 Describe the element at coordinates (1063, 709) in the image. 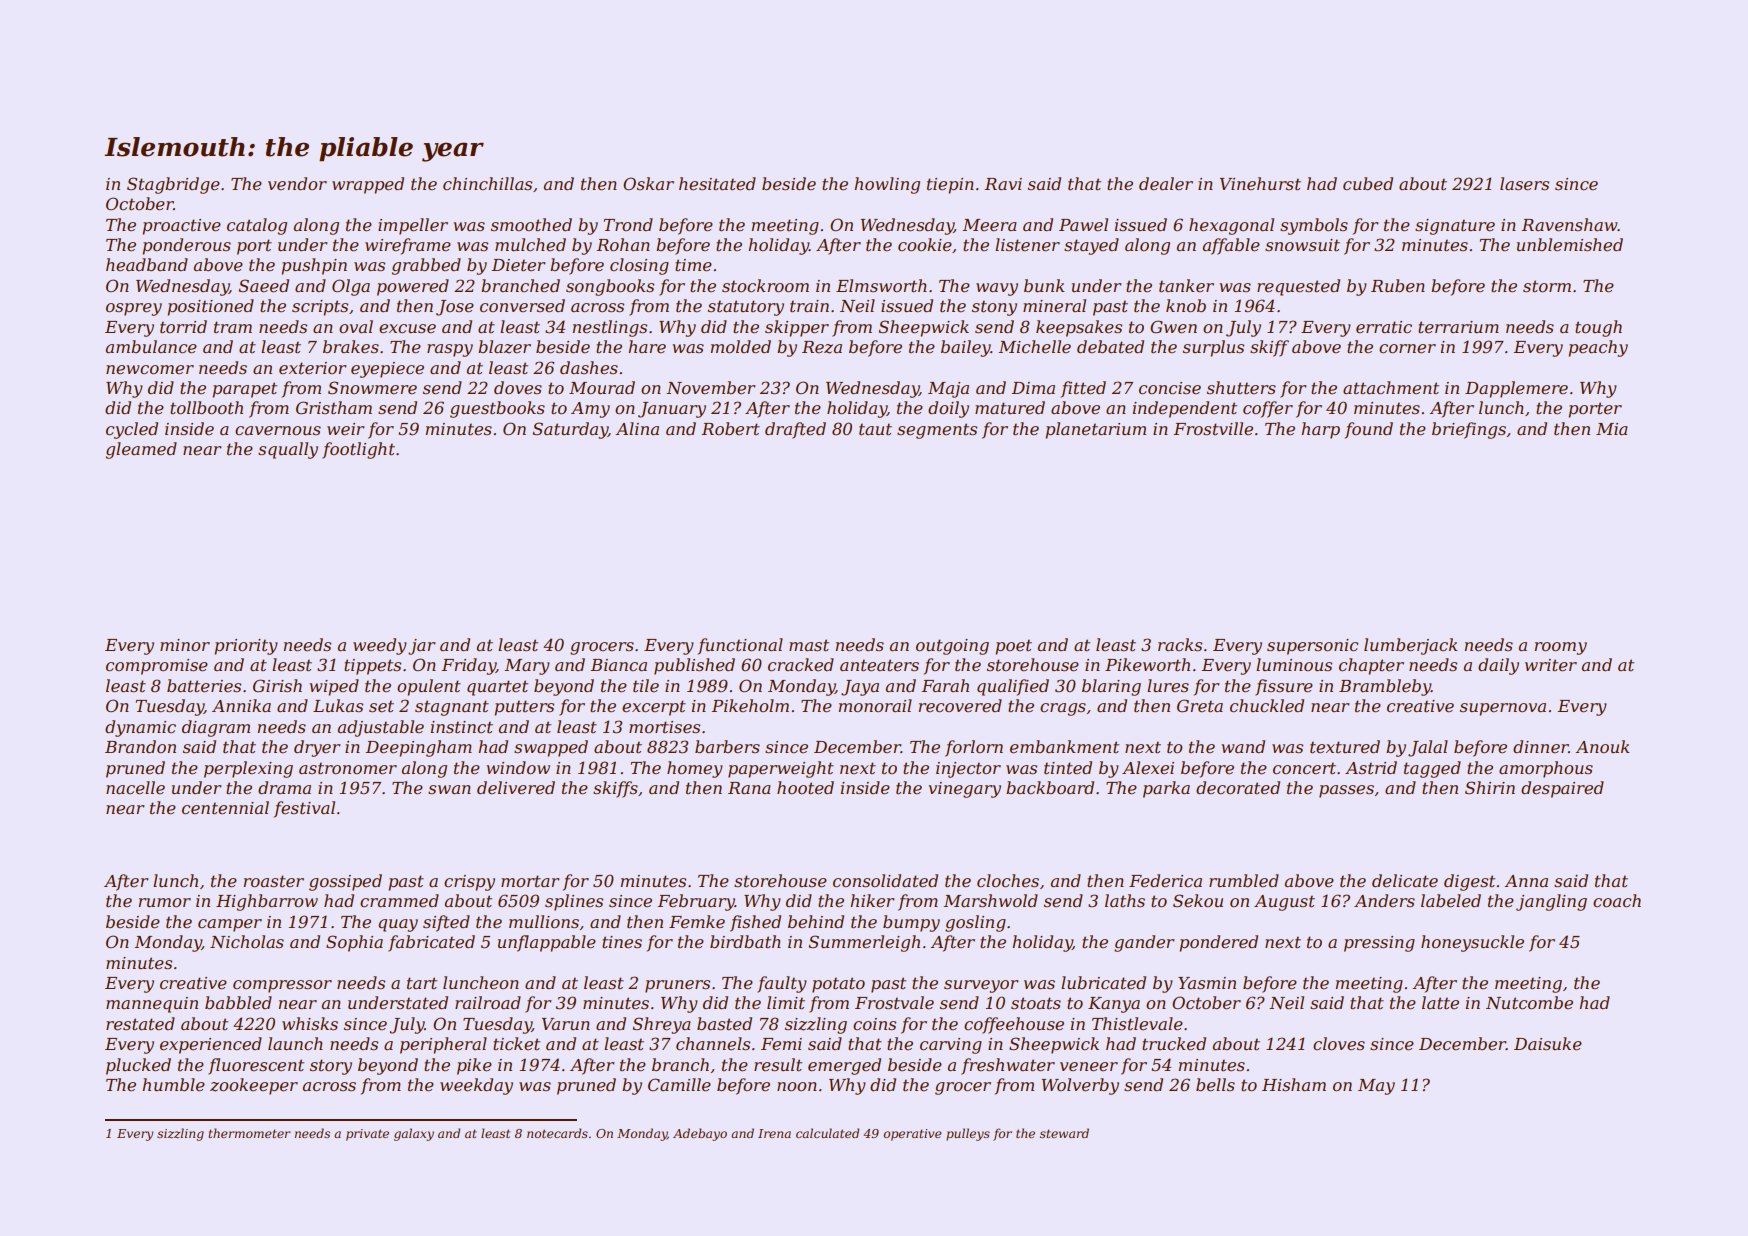

I see `crags` at that location.
